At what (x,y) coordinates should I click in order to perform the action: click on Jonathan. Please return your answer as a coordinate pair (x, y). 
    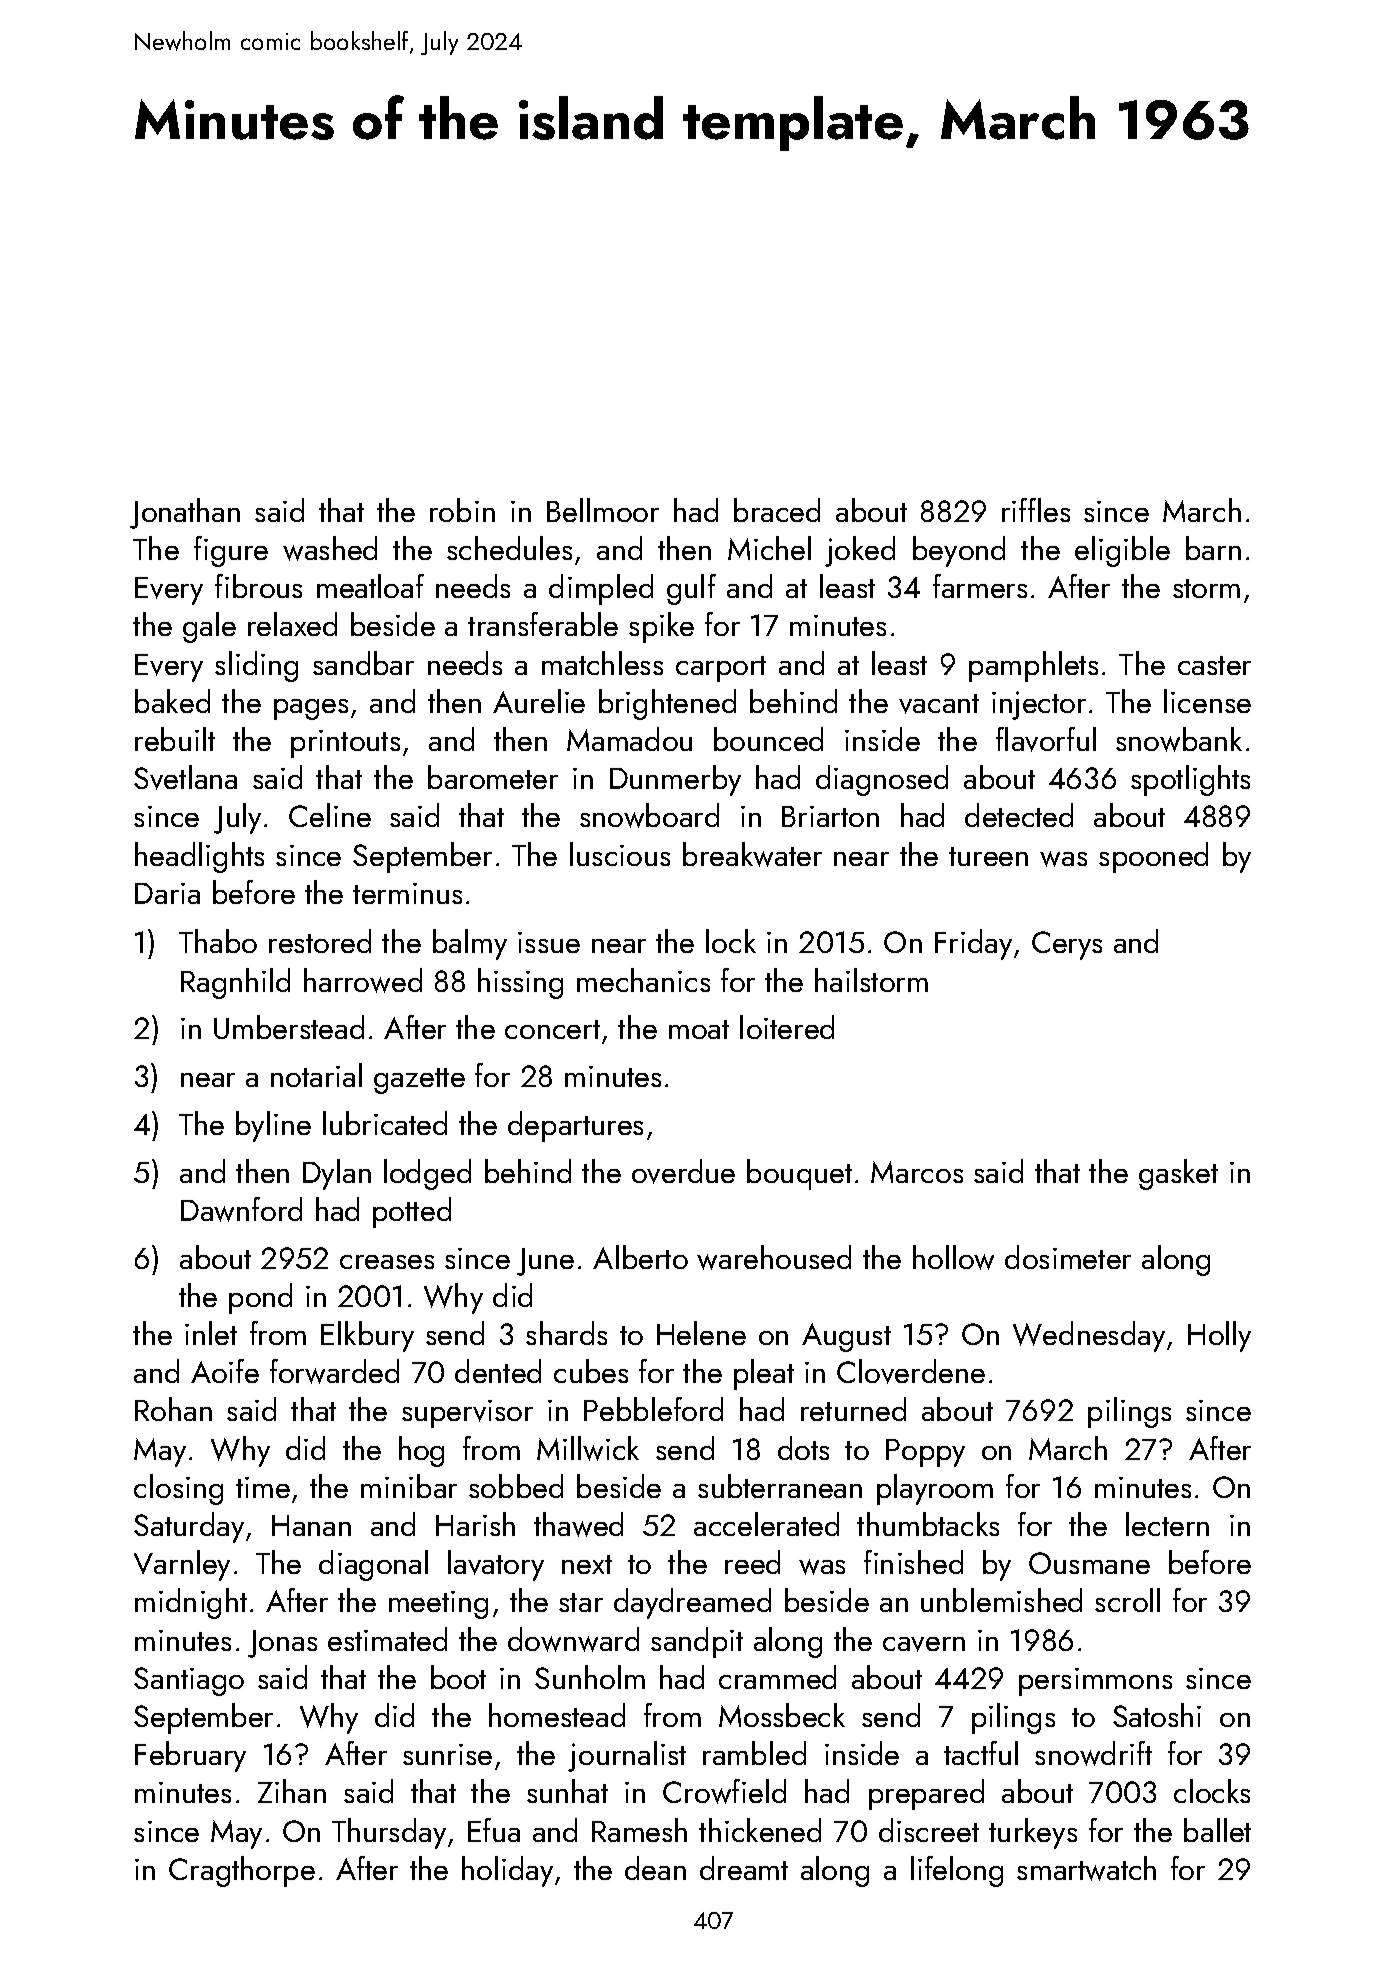
    Looking at the image, I should click on (185, 513).
